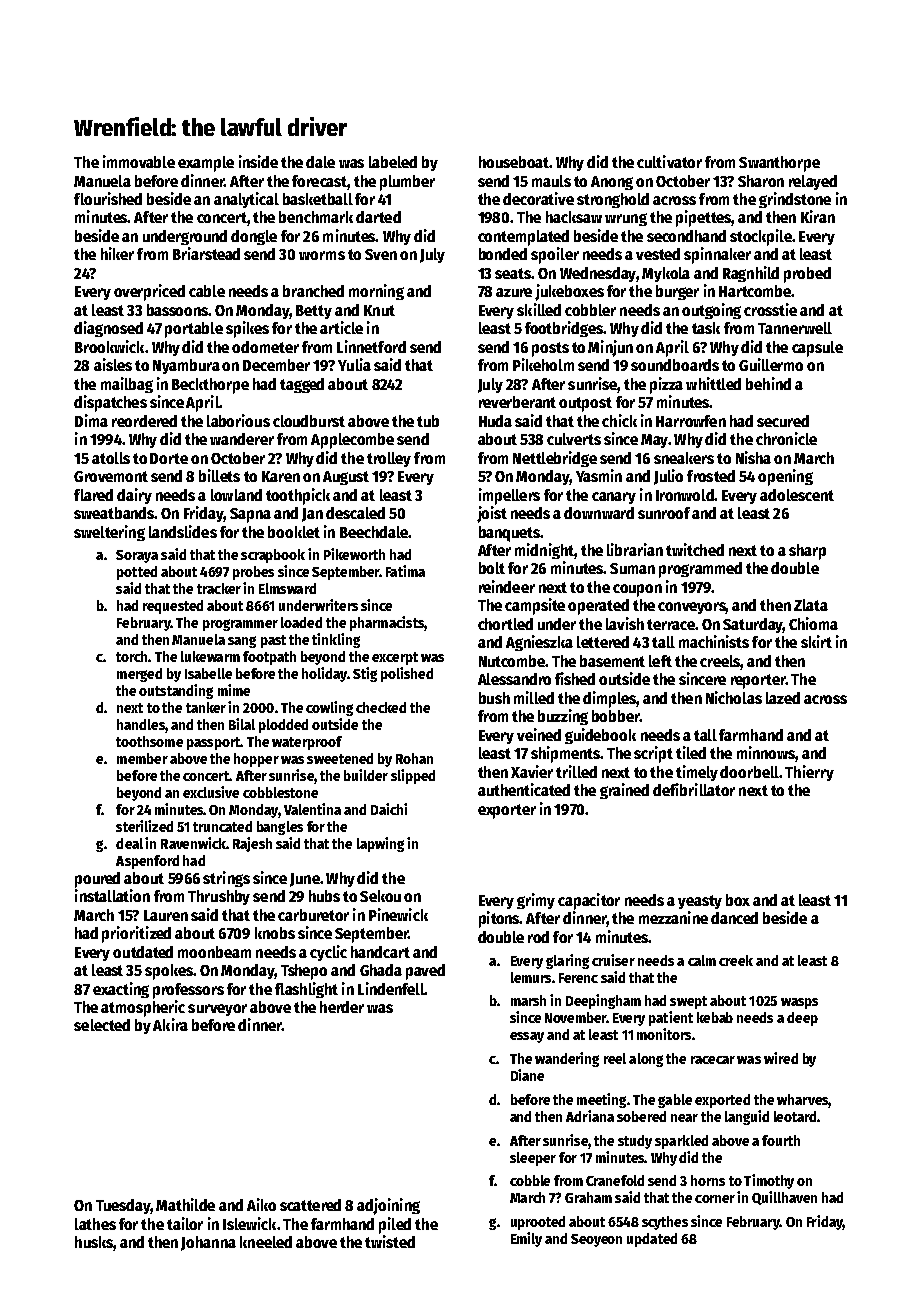 The width and height of the screenshot is (924, 1308). Describe the element at coordinates (612, 661) in the screenshot. I see `basement` at that location.
